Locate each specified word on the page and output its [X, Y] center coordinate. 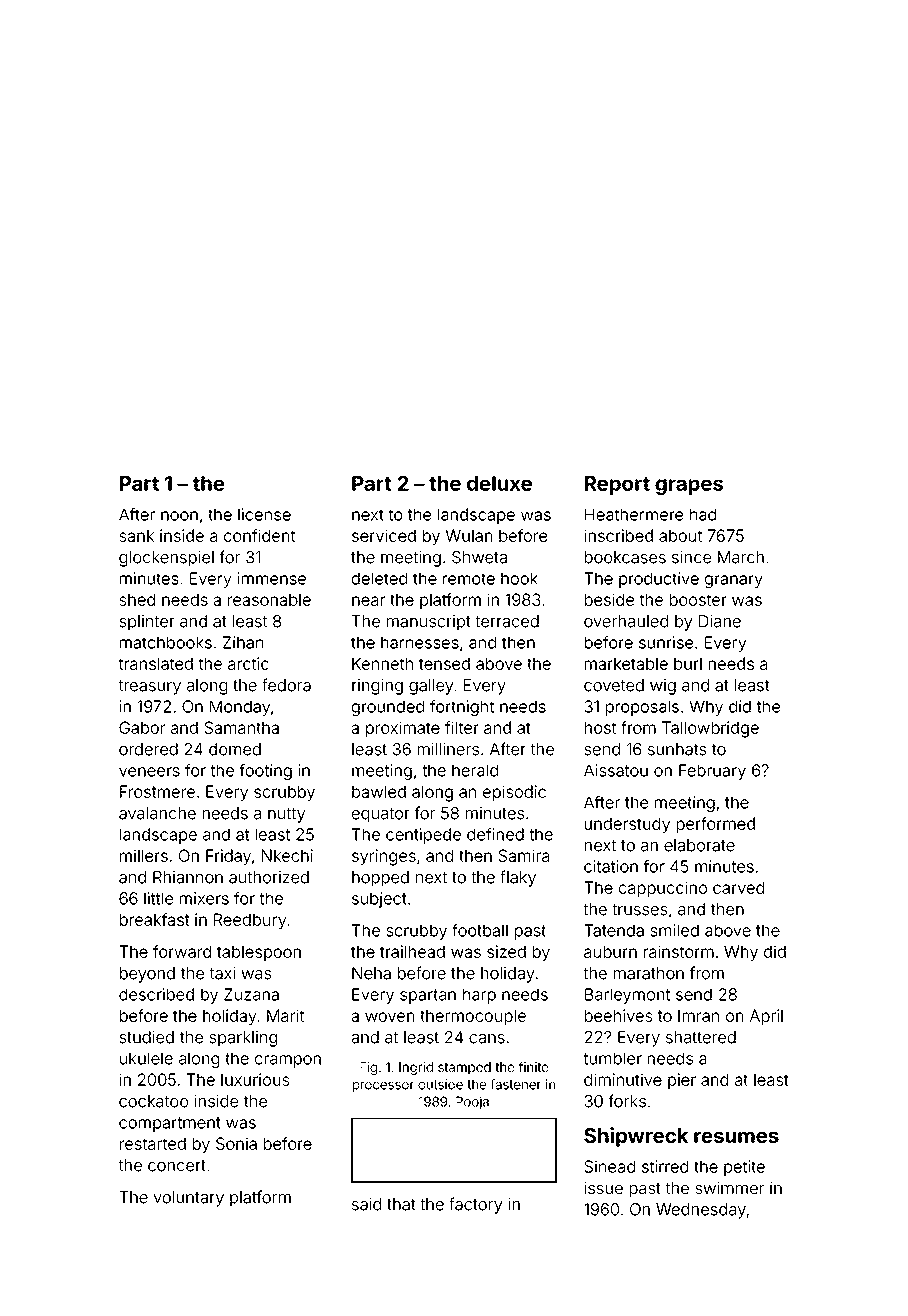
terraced [507, 621]
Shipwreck [636, 1137]
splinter [147, 623]
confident [259, 535]
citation [611, 866]
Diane [720, 621]
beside [609, 599]
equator [381, 815]
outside [440, 1084]
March [741, 557]
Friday [228, 857]
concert [177, 1166]
